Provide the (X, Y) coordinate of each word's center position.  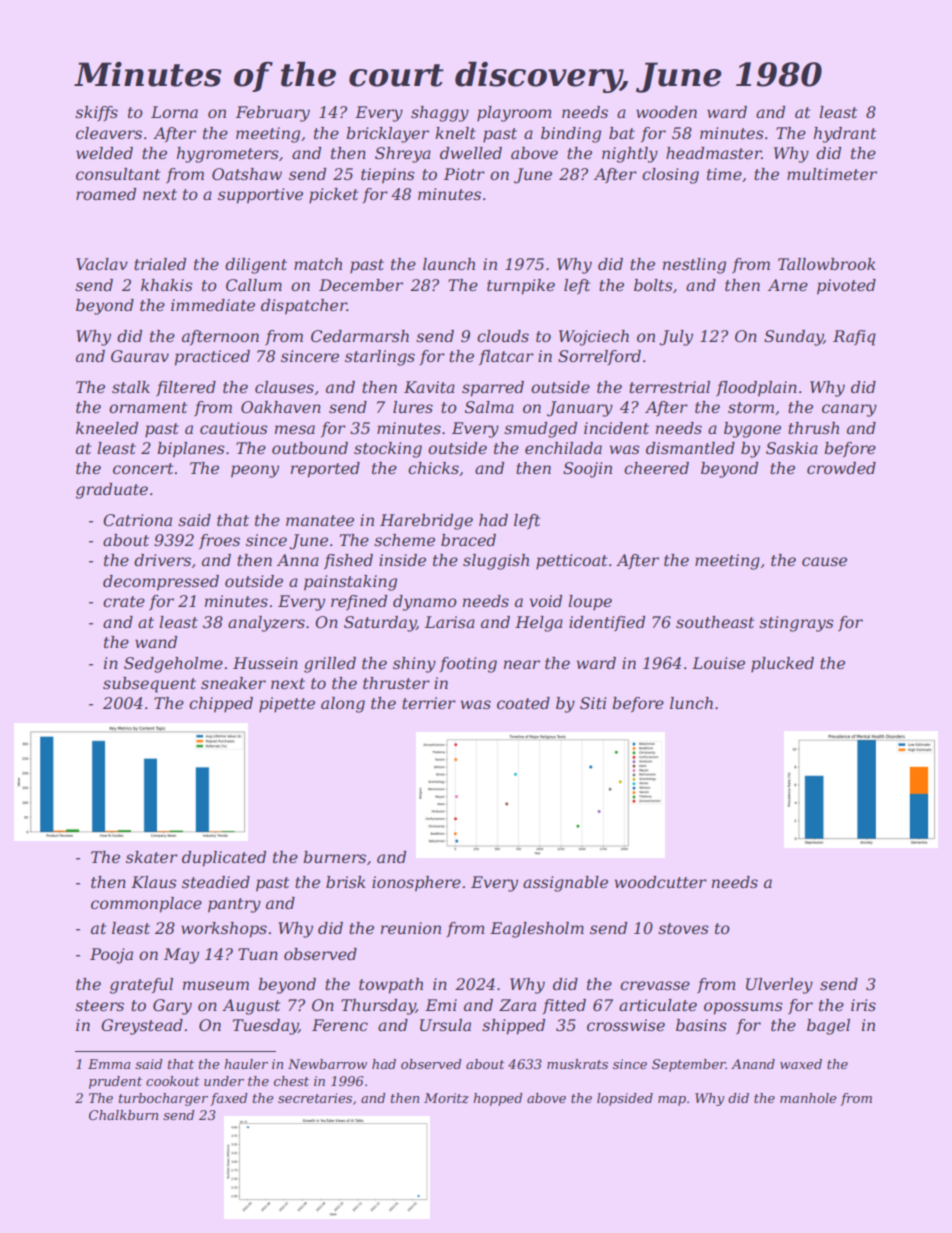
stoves (683, 928)
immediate (213, 305)
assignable (565, 884)
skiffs (96, 113)
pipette (287, 705)
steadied (216, 882)
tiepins (388, 176)
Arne (788, 285)
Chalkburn (123, 1115)
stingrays (796, 624)
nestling (694, 266)
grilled (330, 665)
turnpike (521, 287)
